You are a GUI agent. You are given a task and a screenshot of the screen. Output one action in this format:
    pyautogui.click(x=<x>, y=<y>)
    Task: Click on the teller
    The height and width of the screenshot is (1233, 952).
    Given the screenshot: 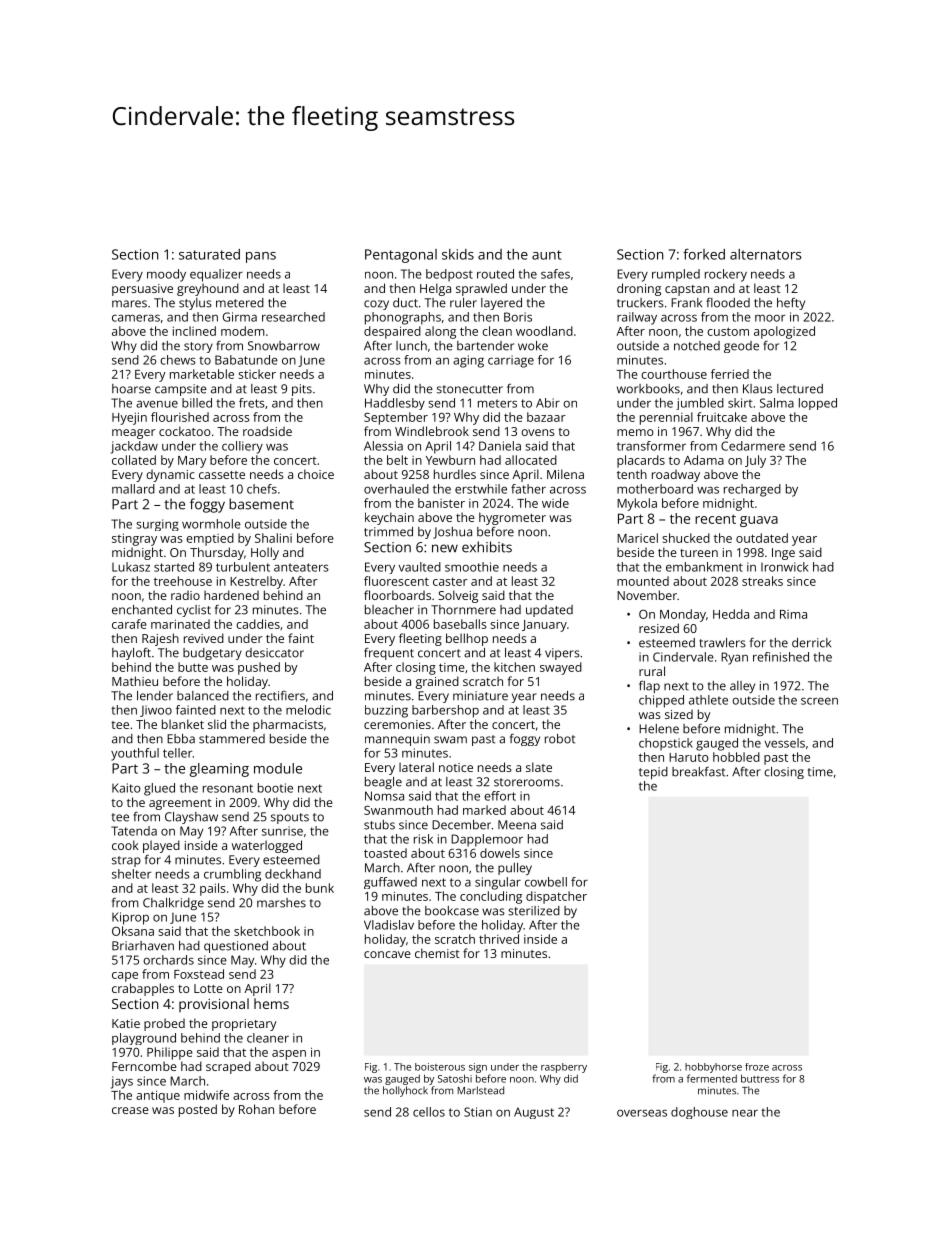 What is the action you would take?
    pyautogui.click(x=177, y=753)
